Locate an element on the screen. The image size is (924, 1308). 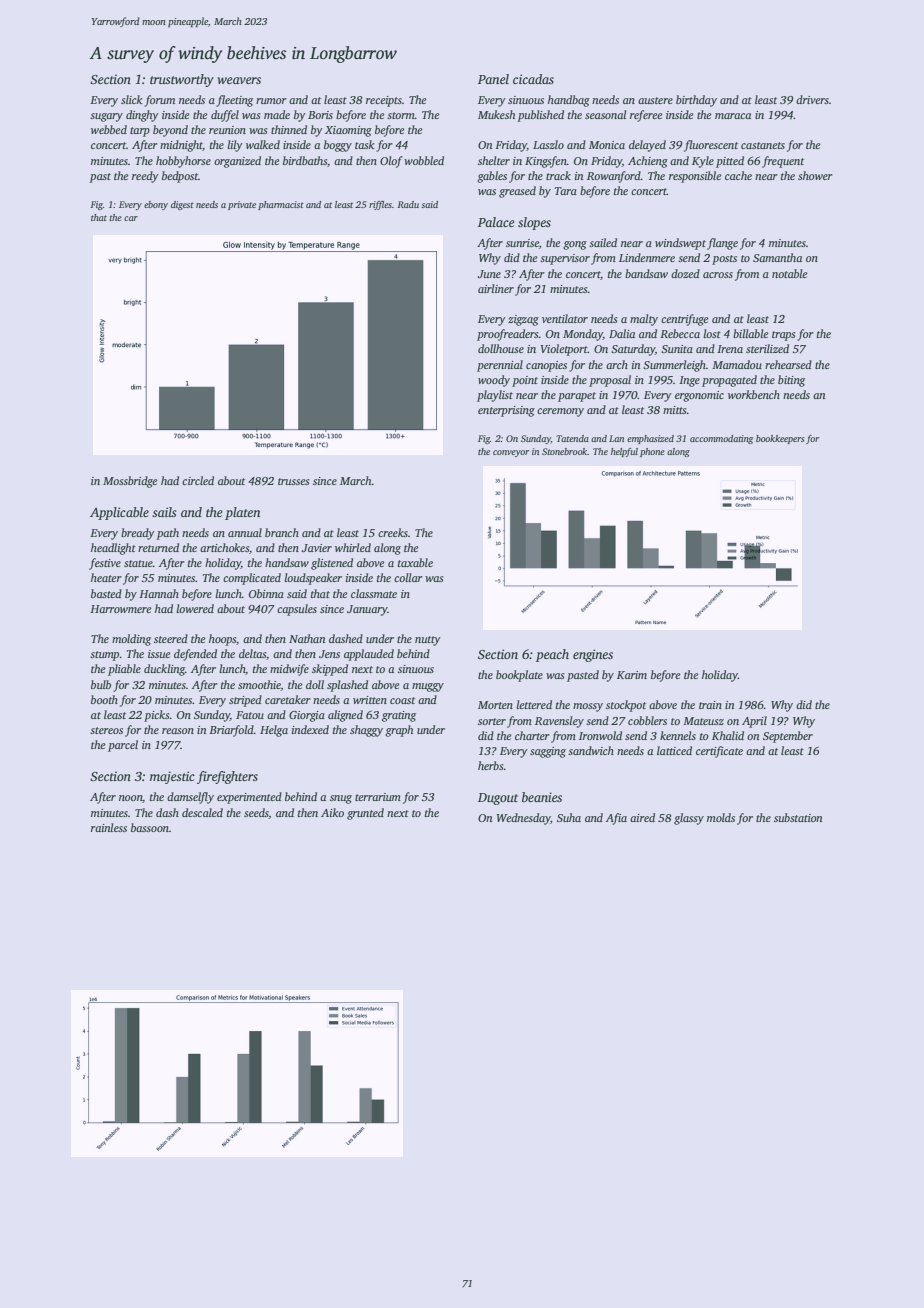
weavers is located at coordinates (239, 80).
